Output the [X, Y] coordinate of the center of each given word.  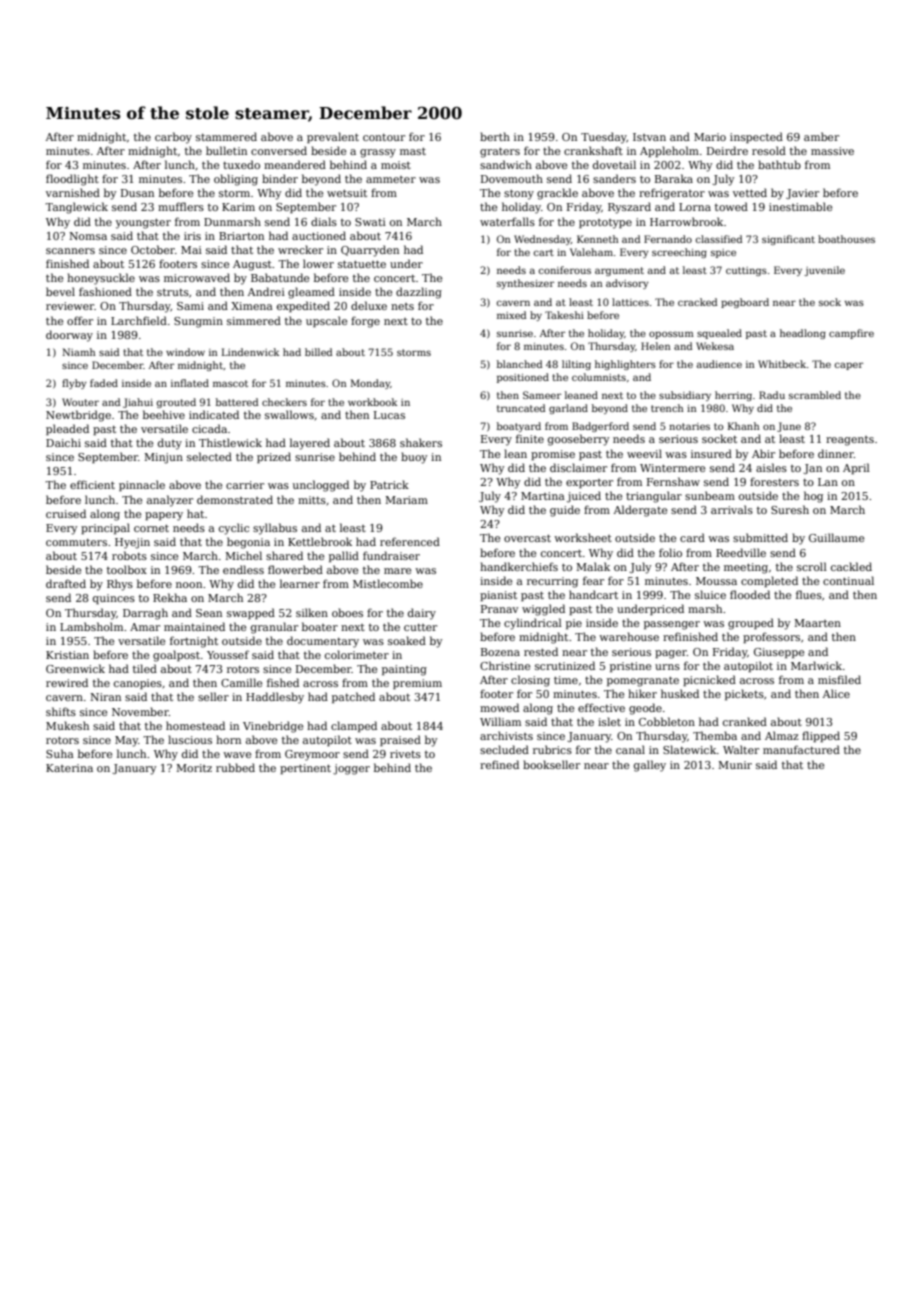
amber [821, 136]
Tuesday [604, 138]
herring [733, 396]
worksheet [583, 537]
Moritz [194, 768]
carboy [173, 138]
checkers [284, 402]
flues [809, 594]
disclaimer [578, 467]
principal [105, 528]
